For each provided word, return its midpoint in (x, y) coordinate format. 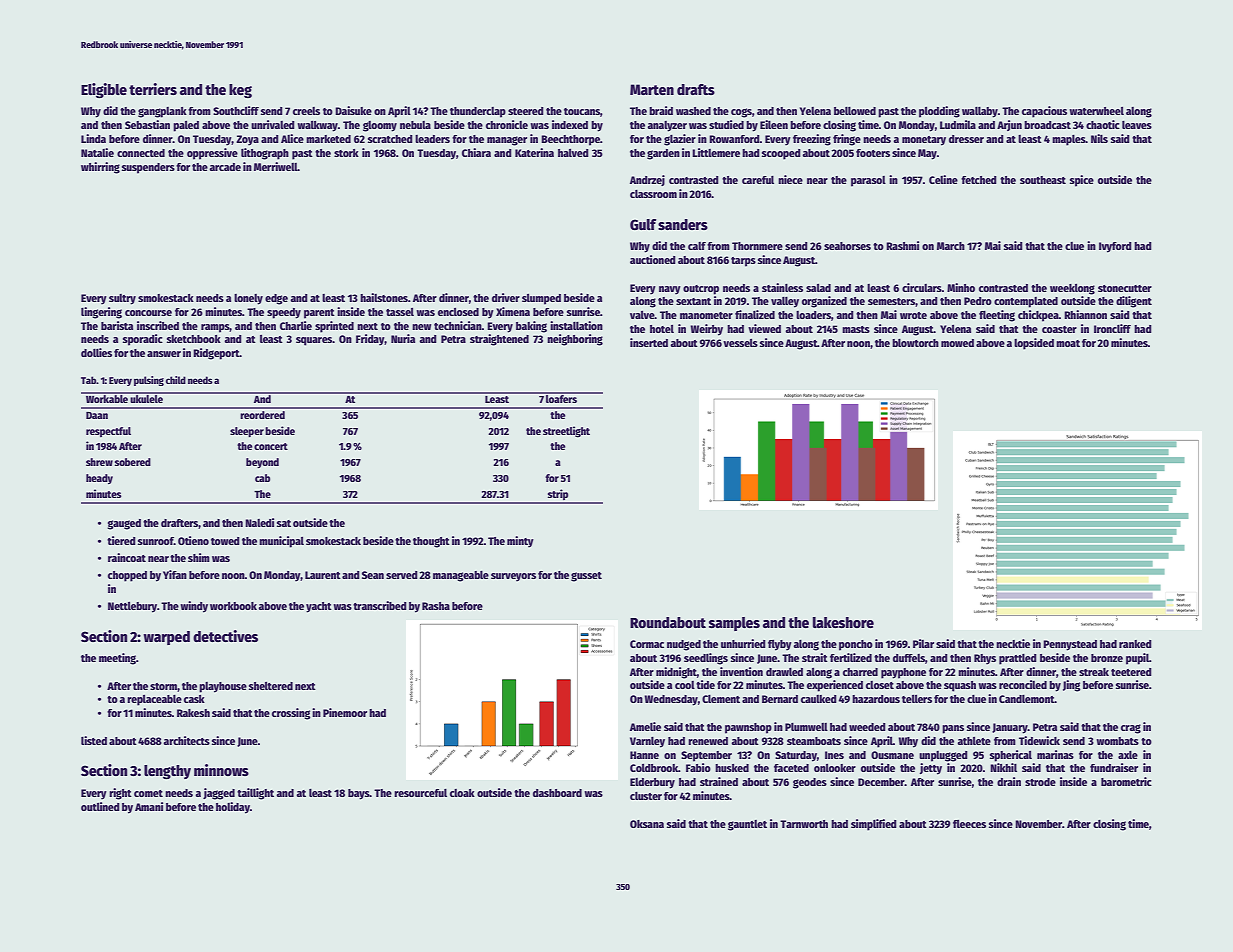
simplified (874, 825)
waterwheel (1096, 111)
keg (240, 91)
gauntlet (747, 825)
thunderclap (478, 112)
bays (359, 794)
